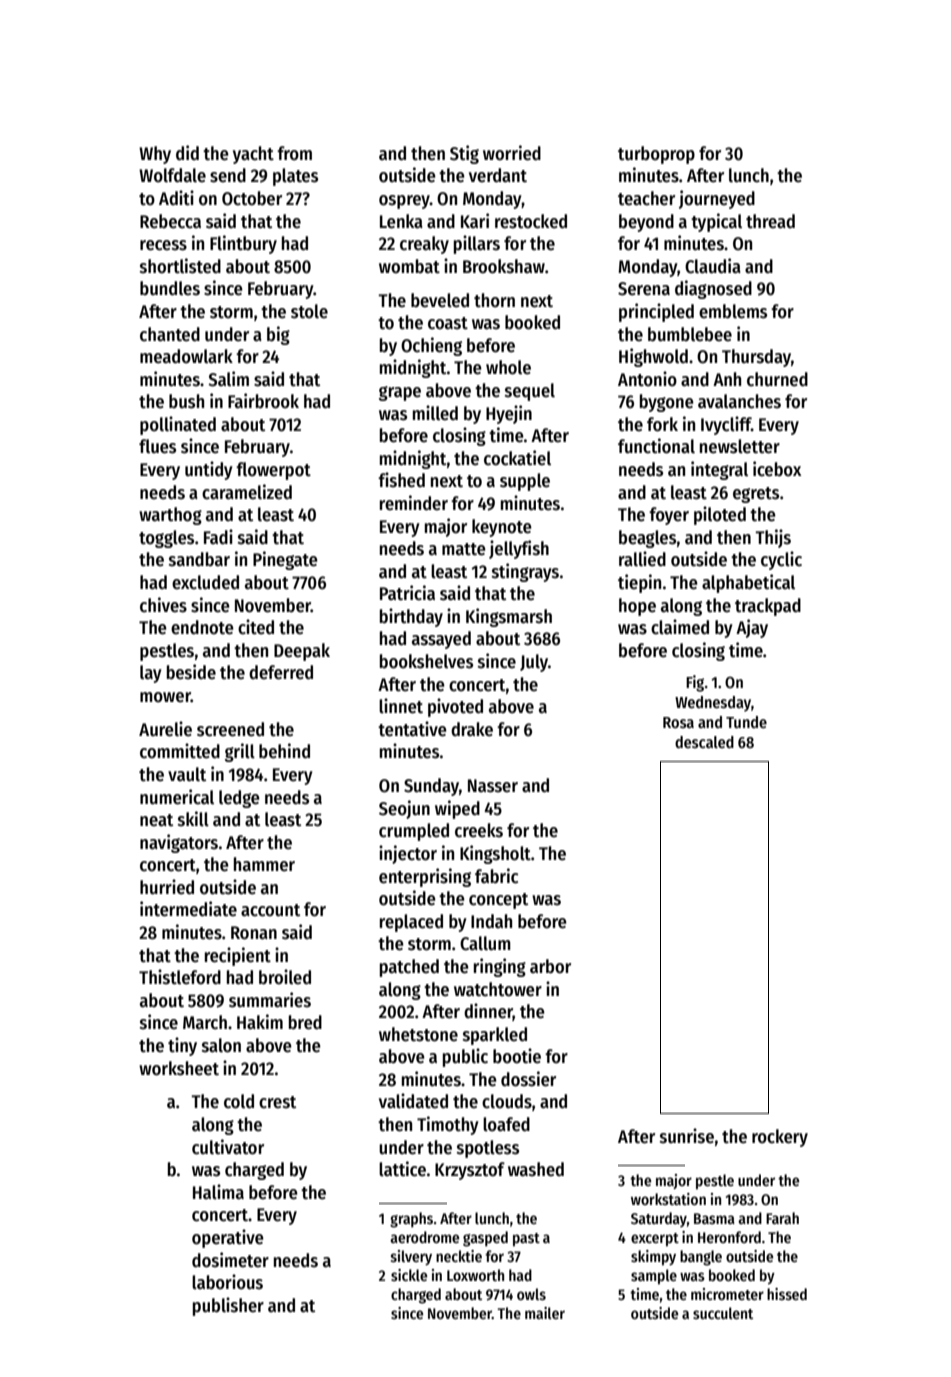  What do you see at coordinates (717, 199) in the page?
I see `journeyed` at bounding box center [717, 199].
